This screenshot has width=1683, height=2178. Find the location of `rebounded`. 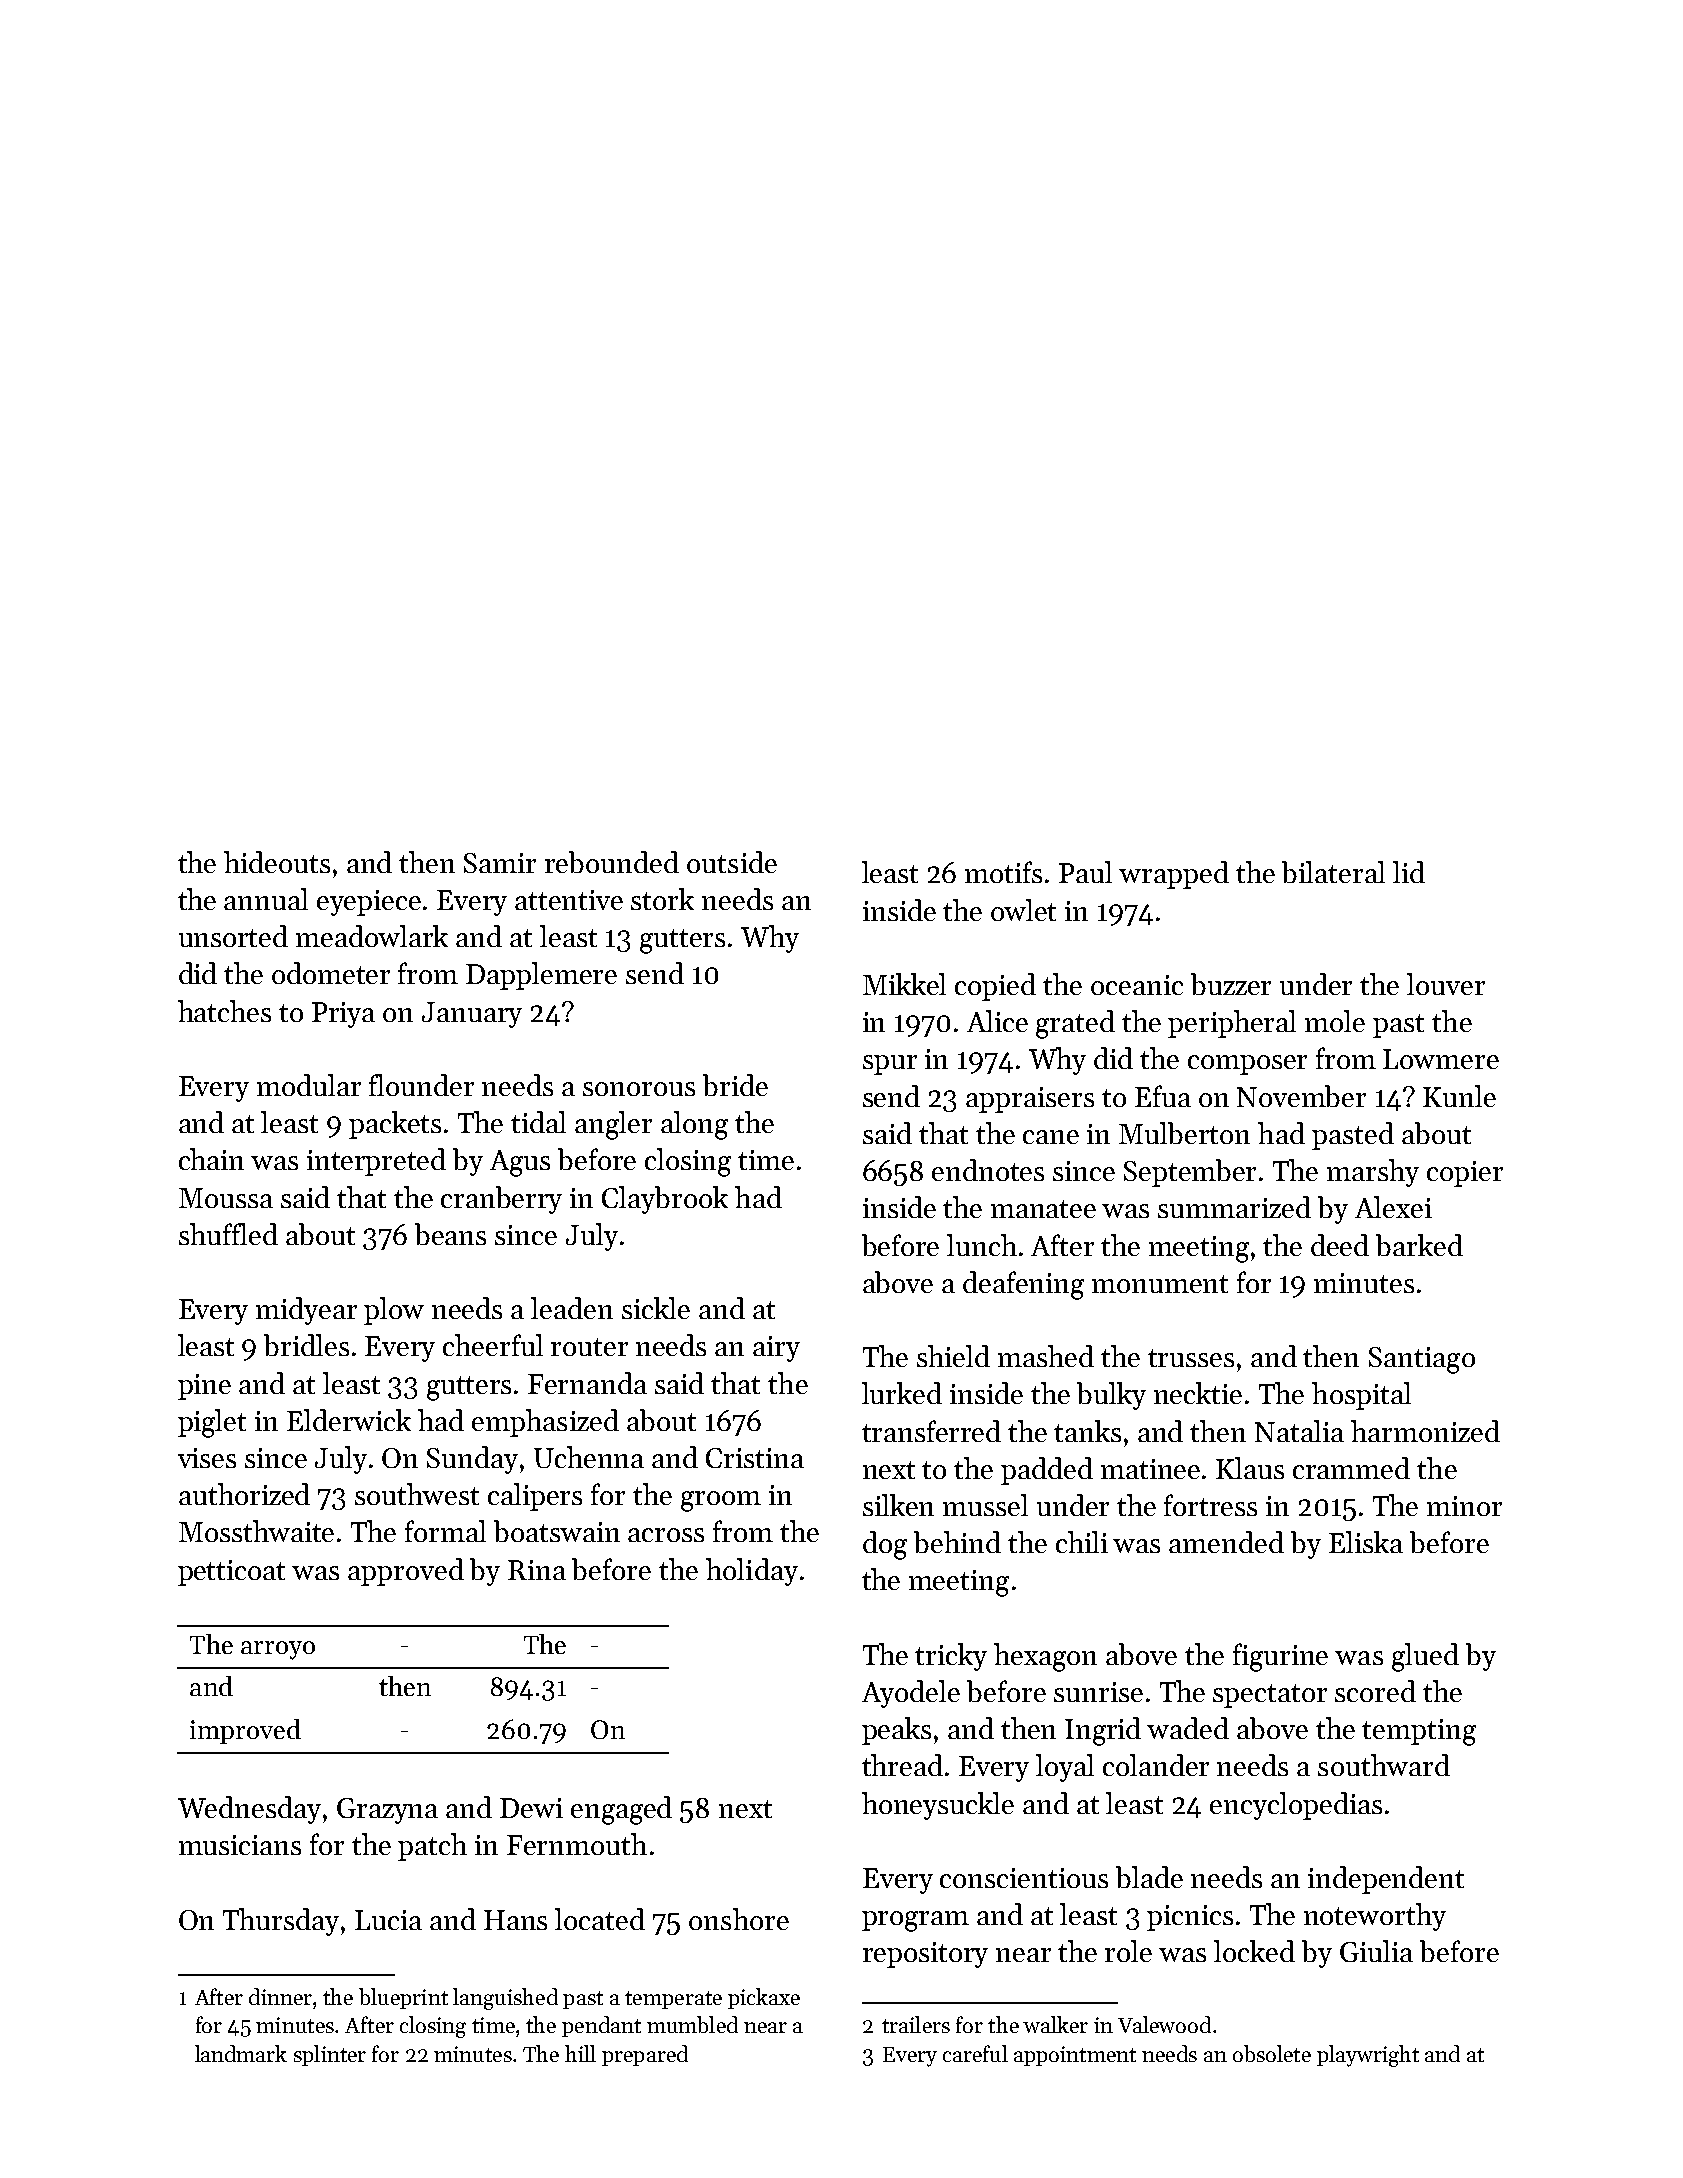

rebounded is located at coordinates (612, 862).
